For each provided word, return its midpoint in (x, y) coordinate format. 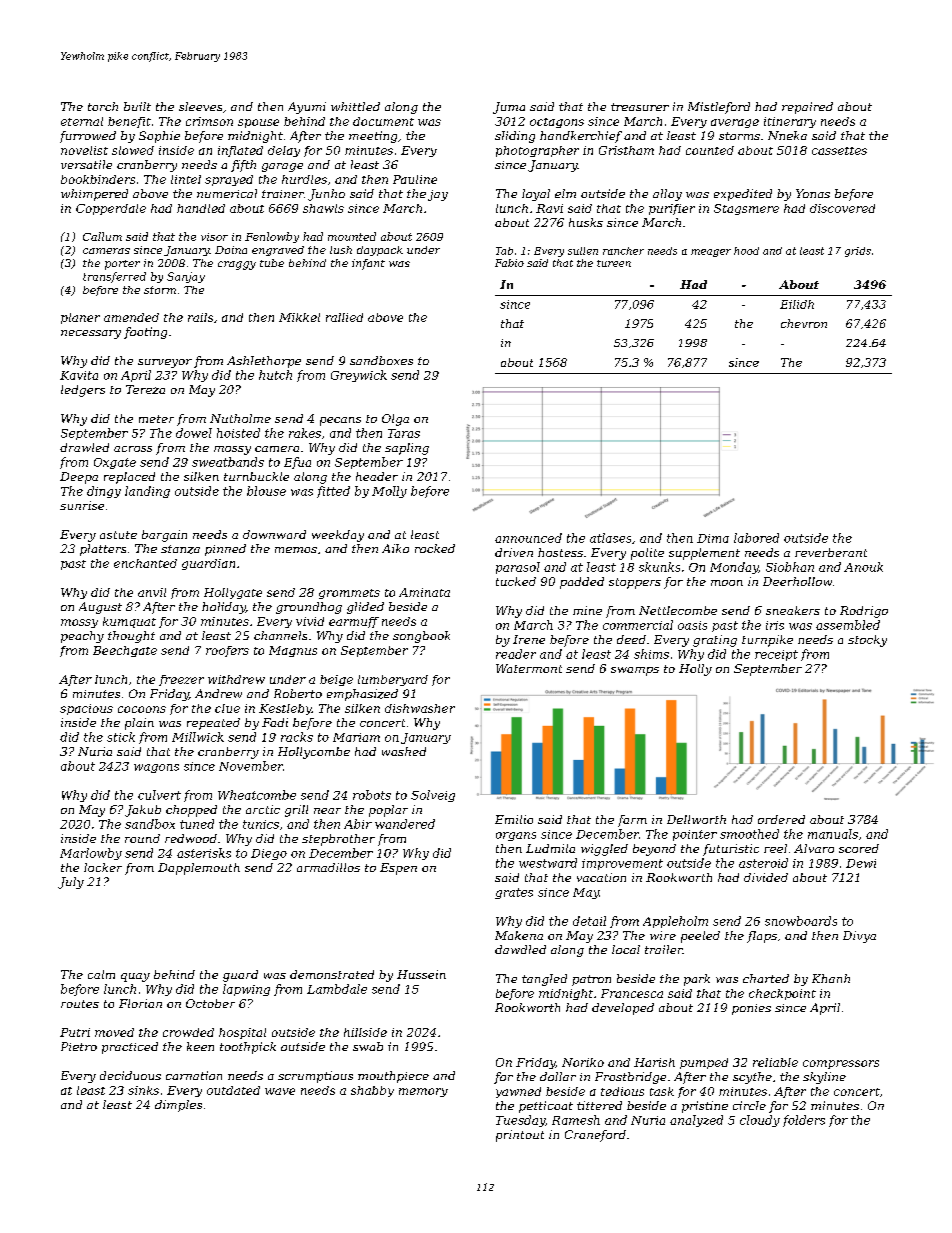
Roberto (298, 693)
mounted (352, 236)
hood (746, 251)
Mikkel (299, 317)
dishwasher (420, 708)
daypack (380, 251)
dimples (178, 1106)
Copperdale (111, 209)
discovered (842, 208)
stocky (867, 641)
